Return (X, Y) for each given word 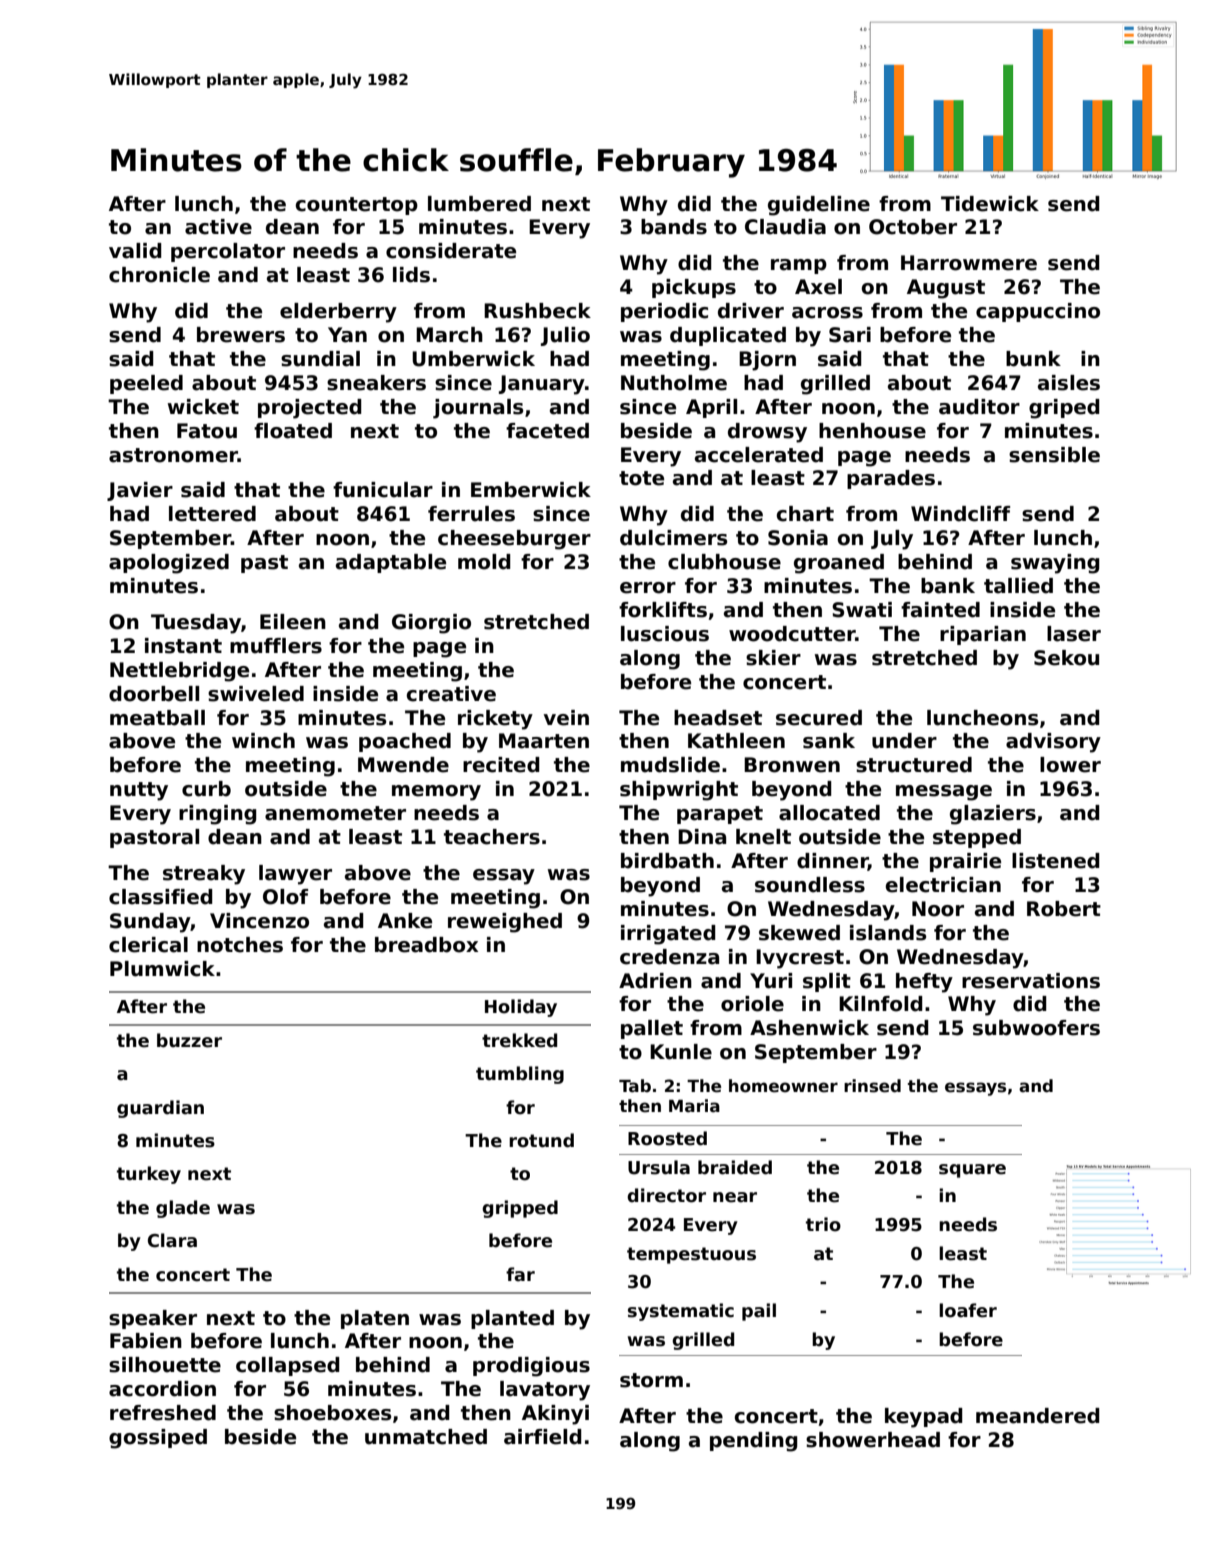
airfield (543, 1437)
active (218, 227)
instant (183, 646)
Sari (850, 335)
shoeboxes (332, 1413)
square (972, 1171)
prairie (965, 862)
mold (484, 562)
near (735, 1197)
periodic (664, 312)
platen (375, 1319)
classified (161, 897)
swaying (1055, 564)
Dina (702, 837)
